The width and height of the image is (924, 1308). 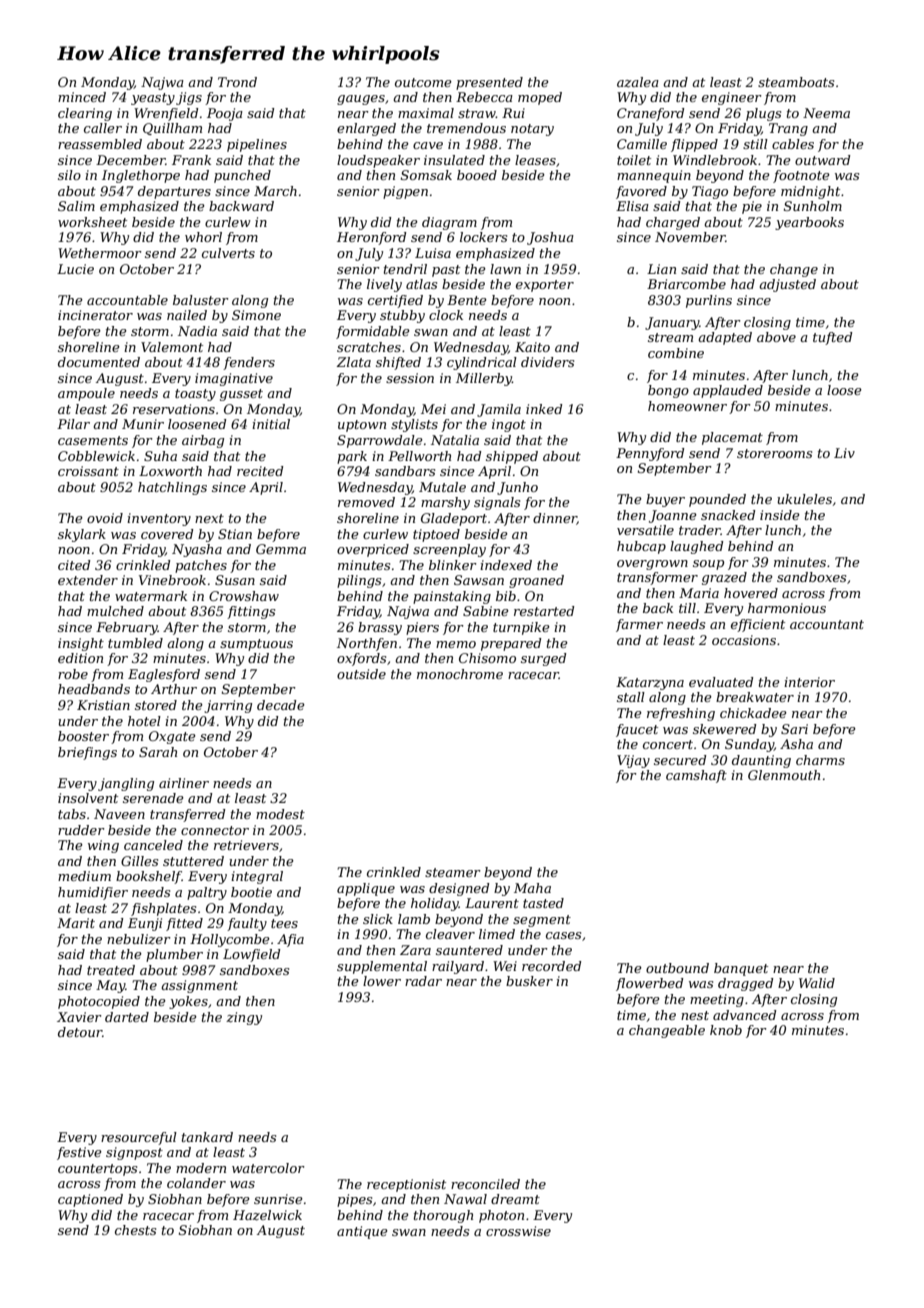 What do you see at coordinates (728, 391) in the image?
I see `applauded` at bounding box center [728, 391].
